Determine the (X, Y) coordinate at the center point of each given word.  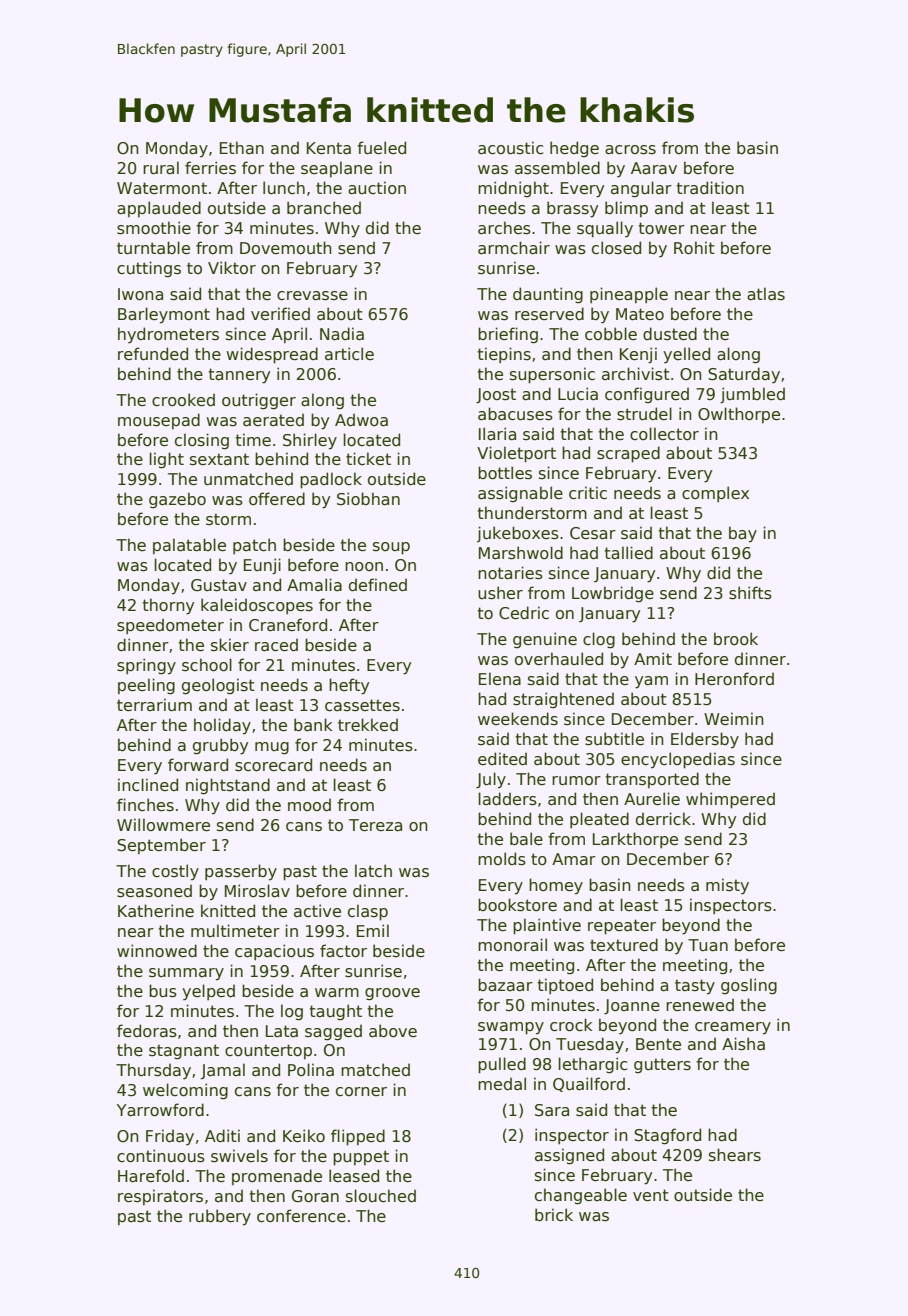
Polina (311, 1070)
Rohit (694, 248)
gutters (662, 1066)
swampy (511, 1028)
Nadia (342, 334)
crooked (183, 400)
